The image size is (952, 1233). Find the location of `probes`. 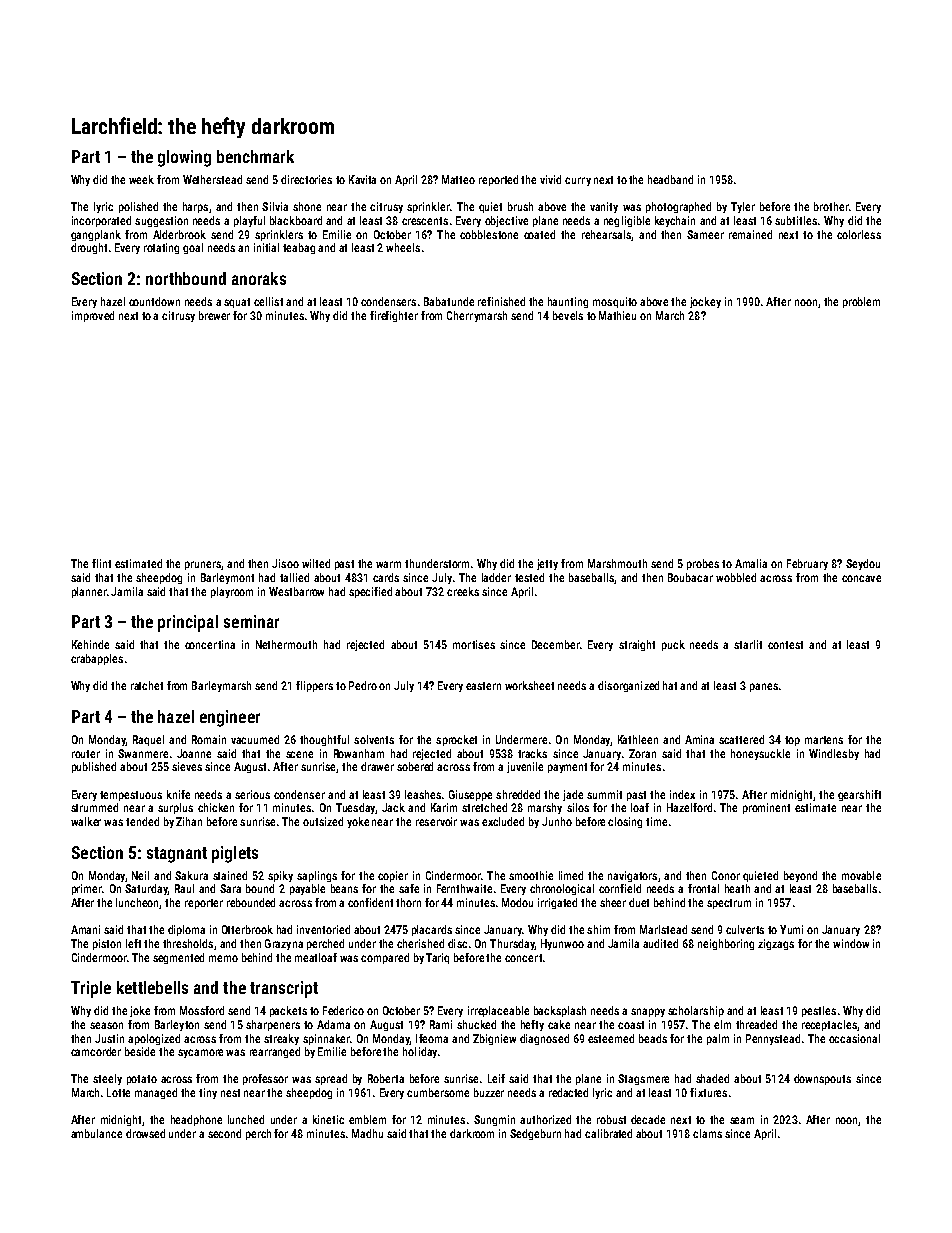

probes is located at coordinates (703, 564).
